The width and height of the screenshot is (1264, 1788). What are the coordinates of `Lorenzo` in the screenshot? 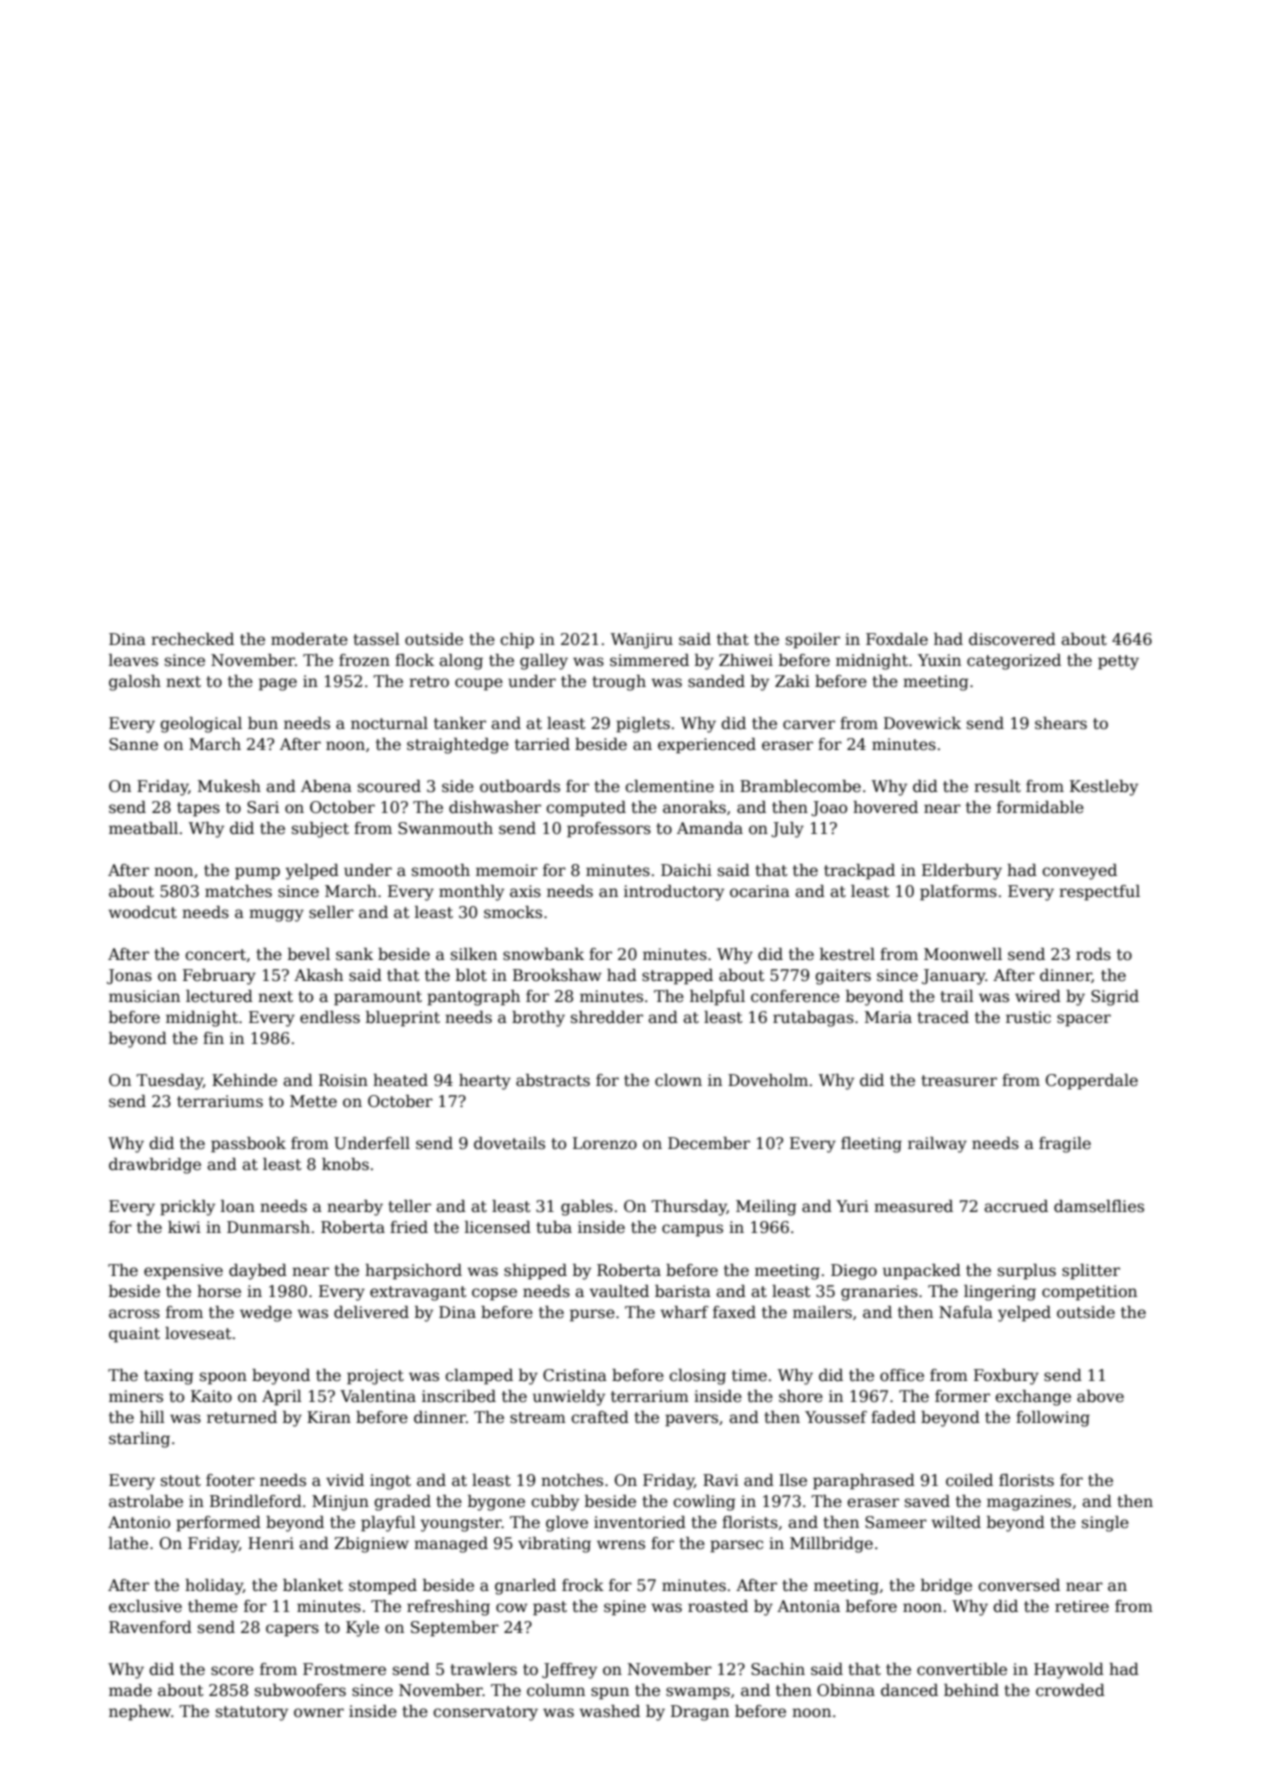 It's located at (605, 1143).
